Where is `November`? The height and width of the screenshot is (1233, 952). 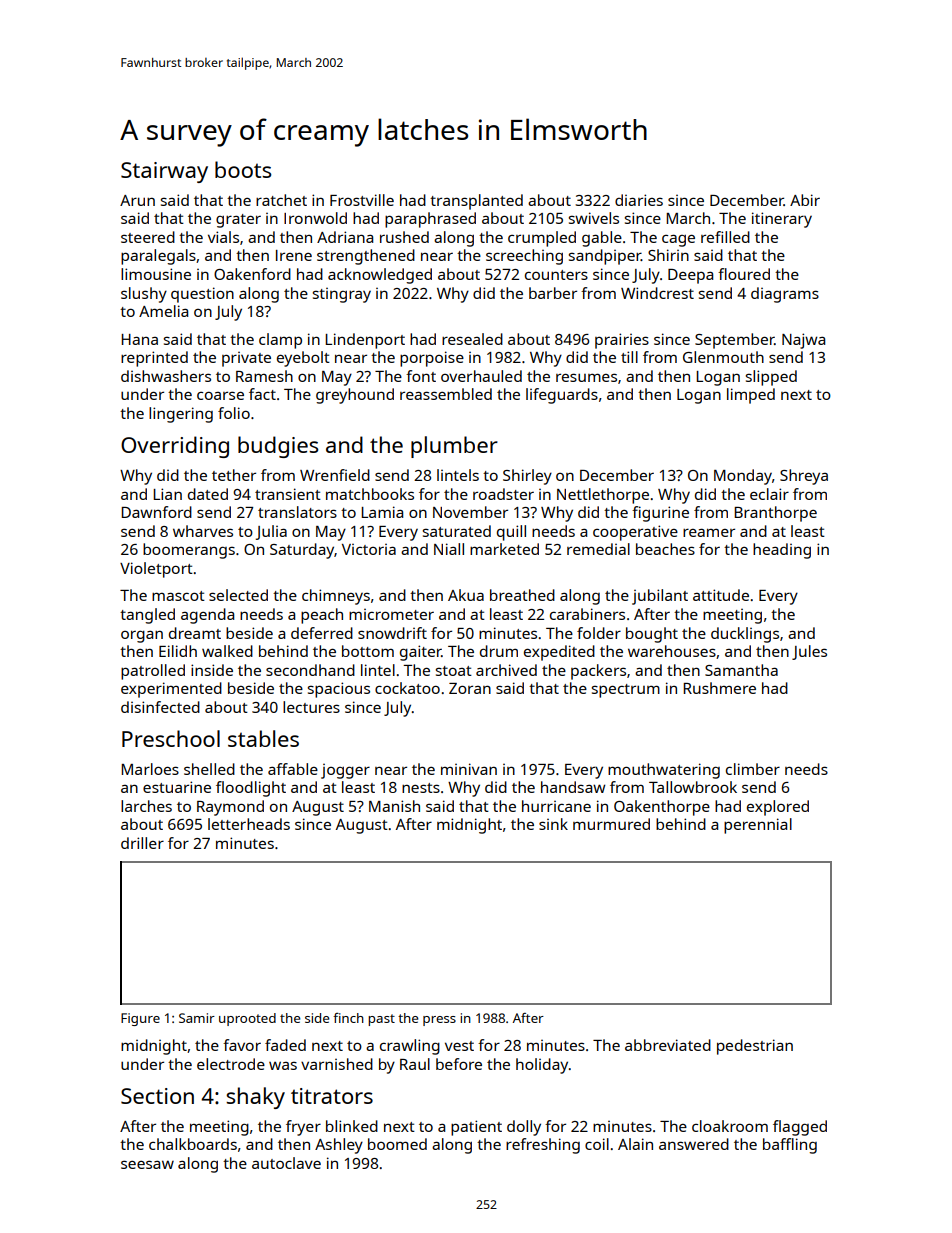
November is located at coordinates (470, 512).
